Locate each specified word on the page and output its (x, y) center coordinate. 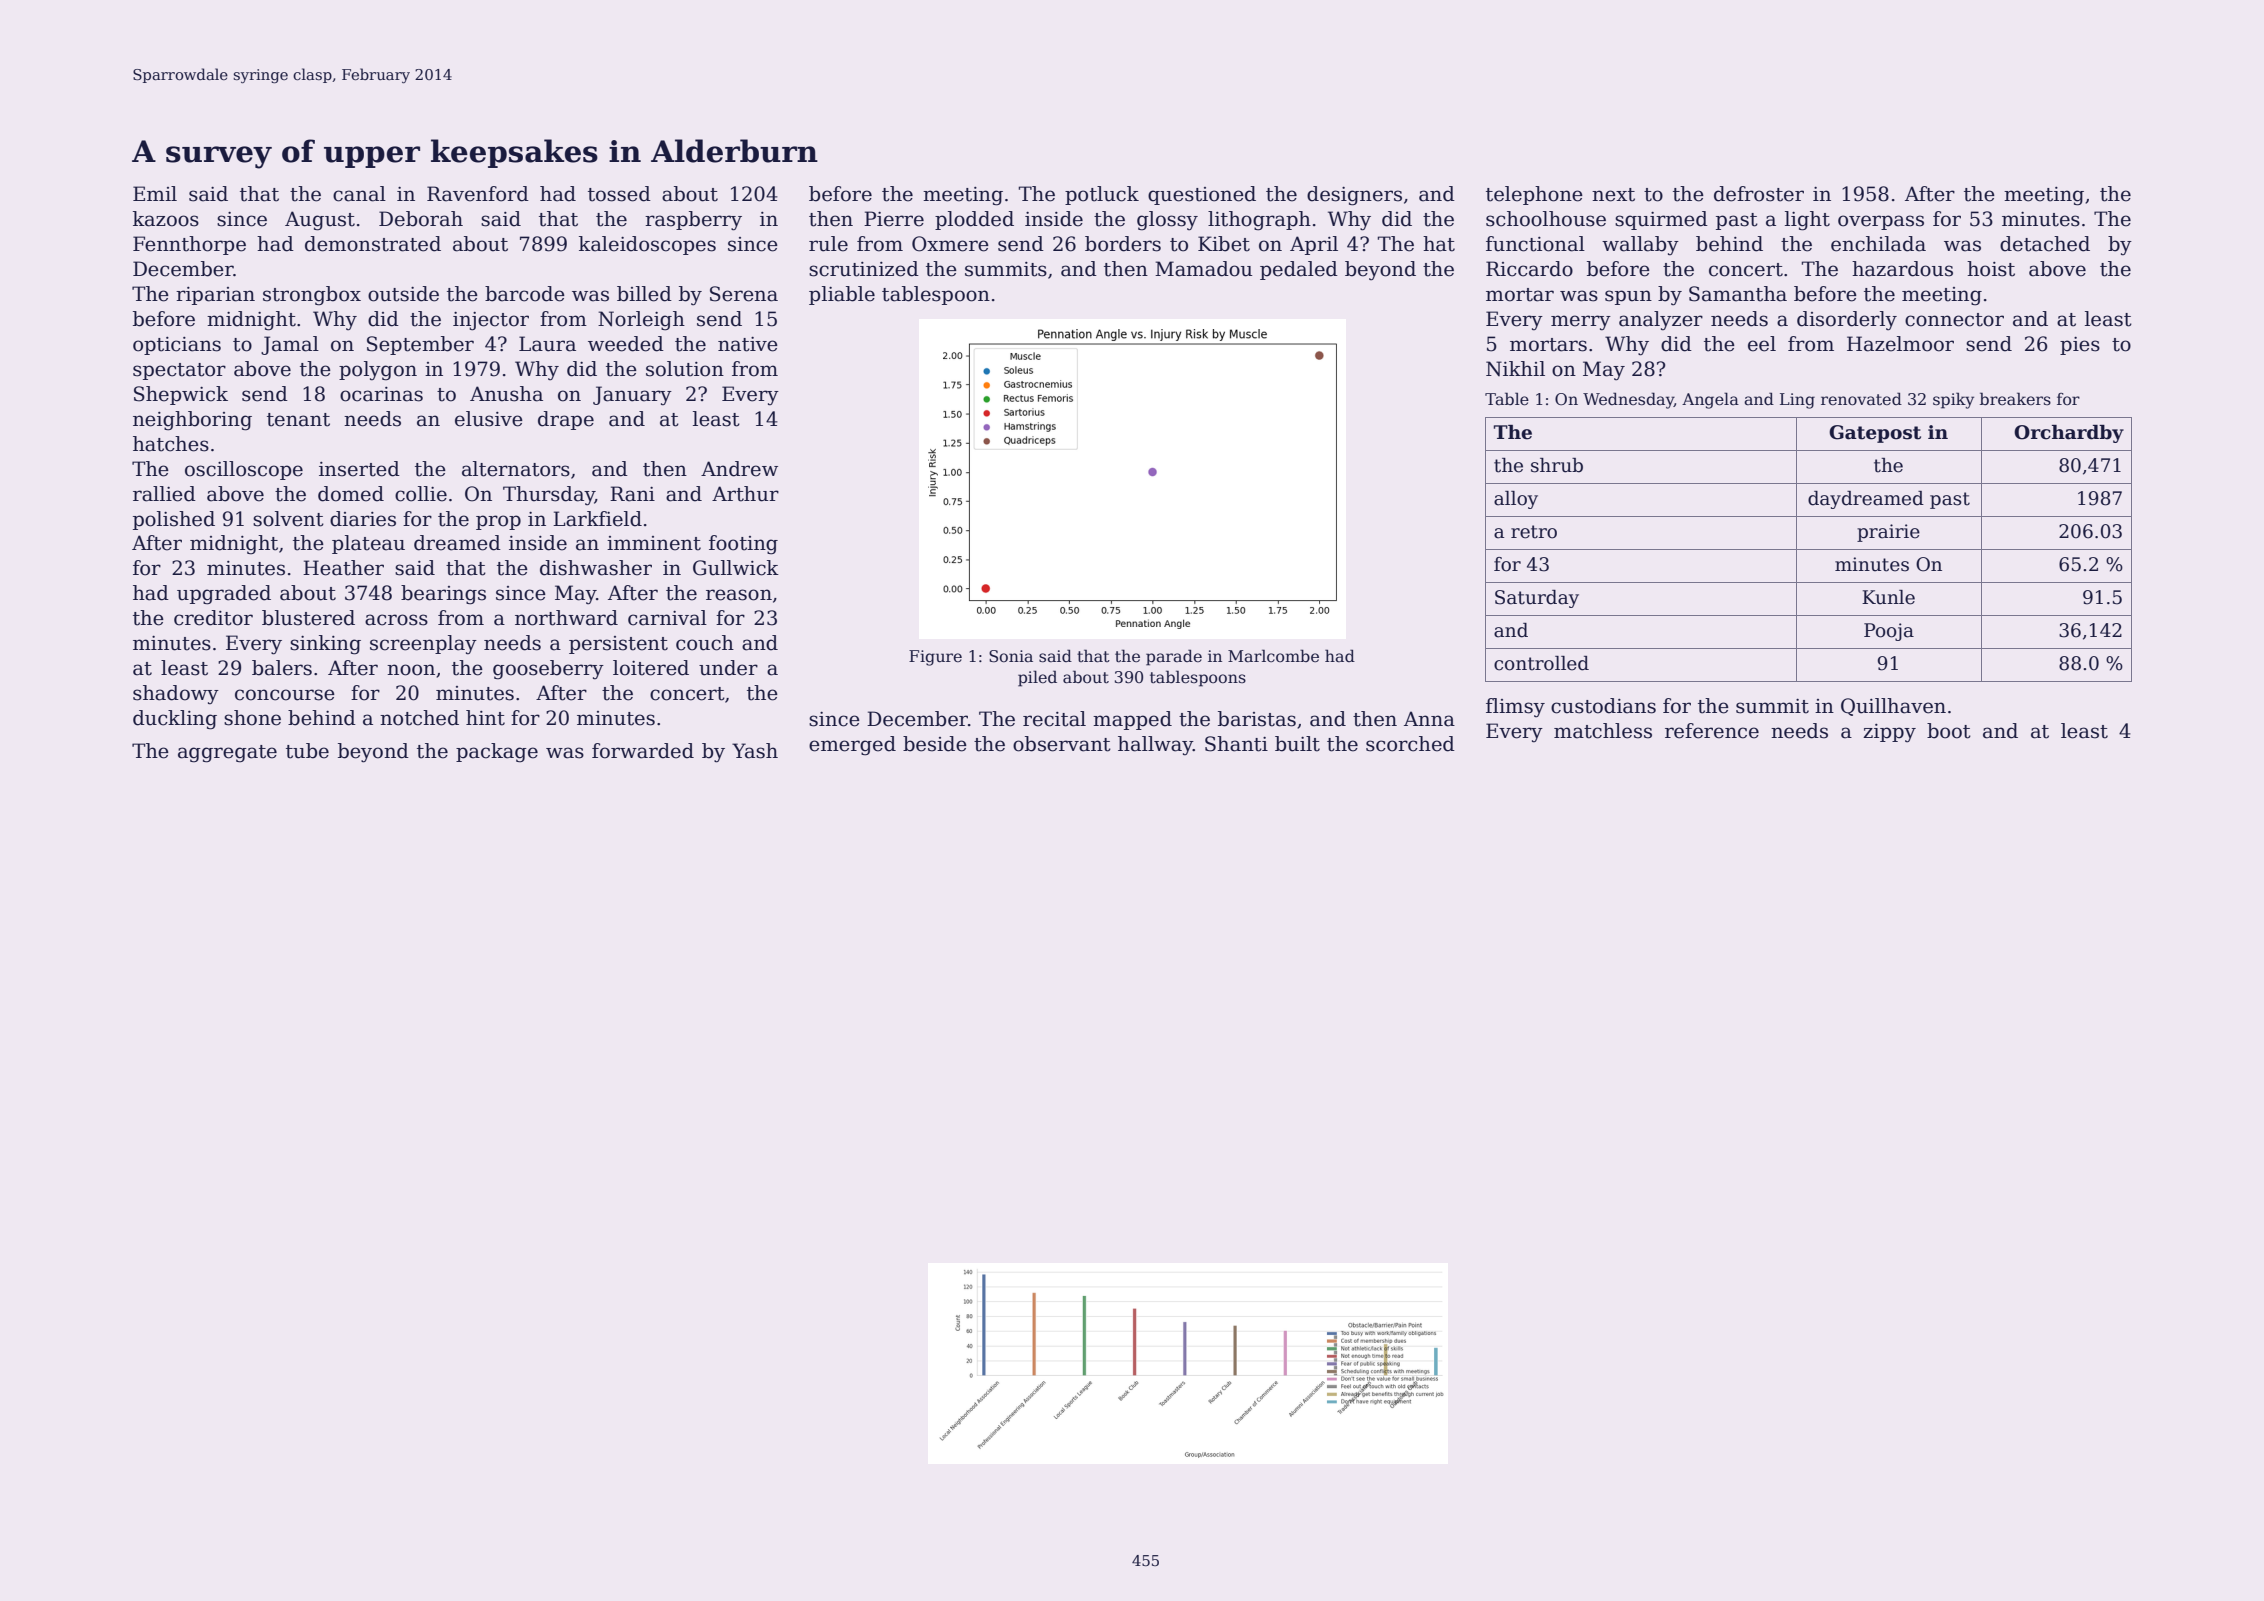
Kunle (1888, 597)
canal (359, 194)
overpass (1881, 222)
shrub (1557, 465)
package (497, 753)
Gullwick (736, 568)
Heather (343, 568)
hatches (171, 444)
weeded (626, 344)
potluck (1102, 195)
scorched (1410, 744)
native (748, 344)
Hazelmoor (1900, 344)
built (1297, 744)
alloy (1516, 500)
